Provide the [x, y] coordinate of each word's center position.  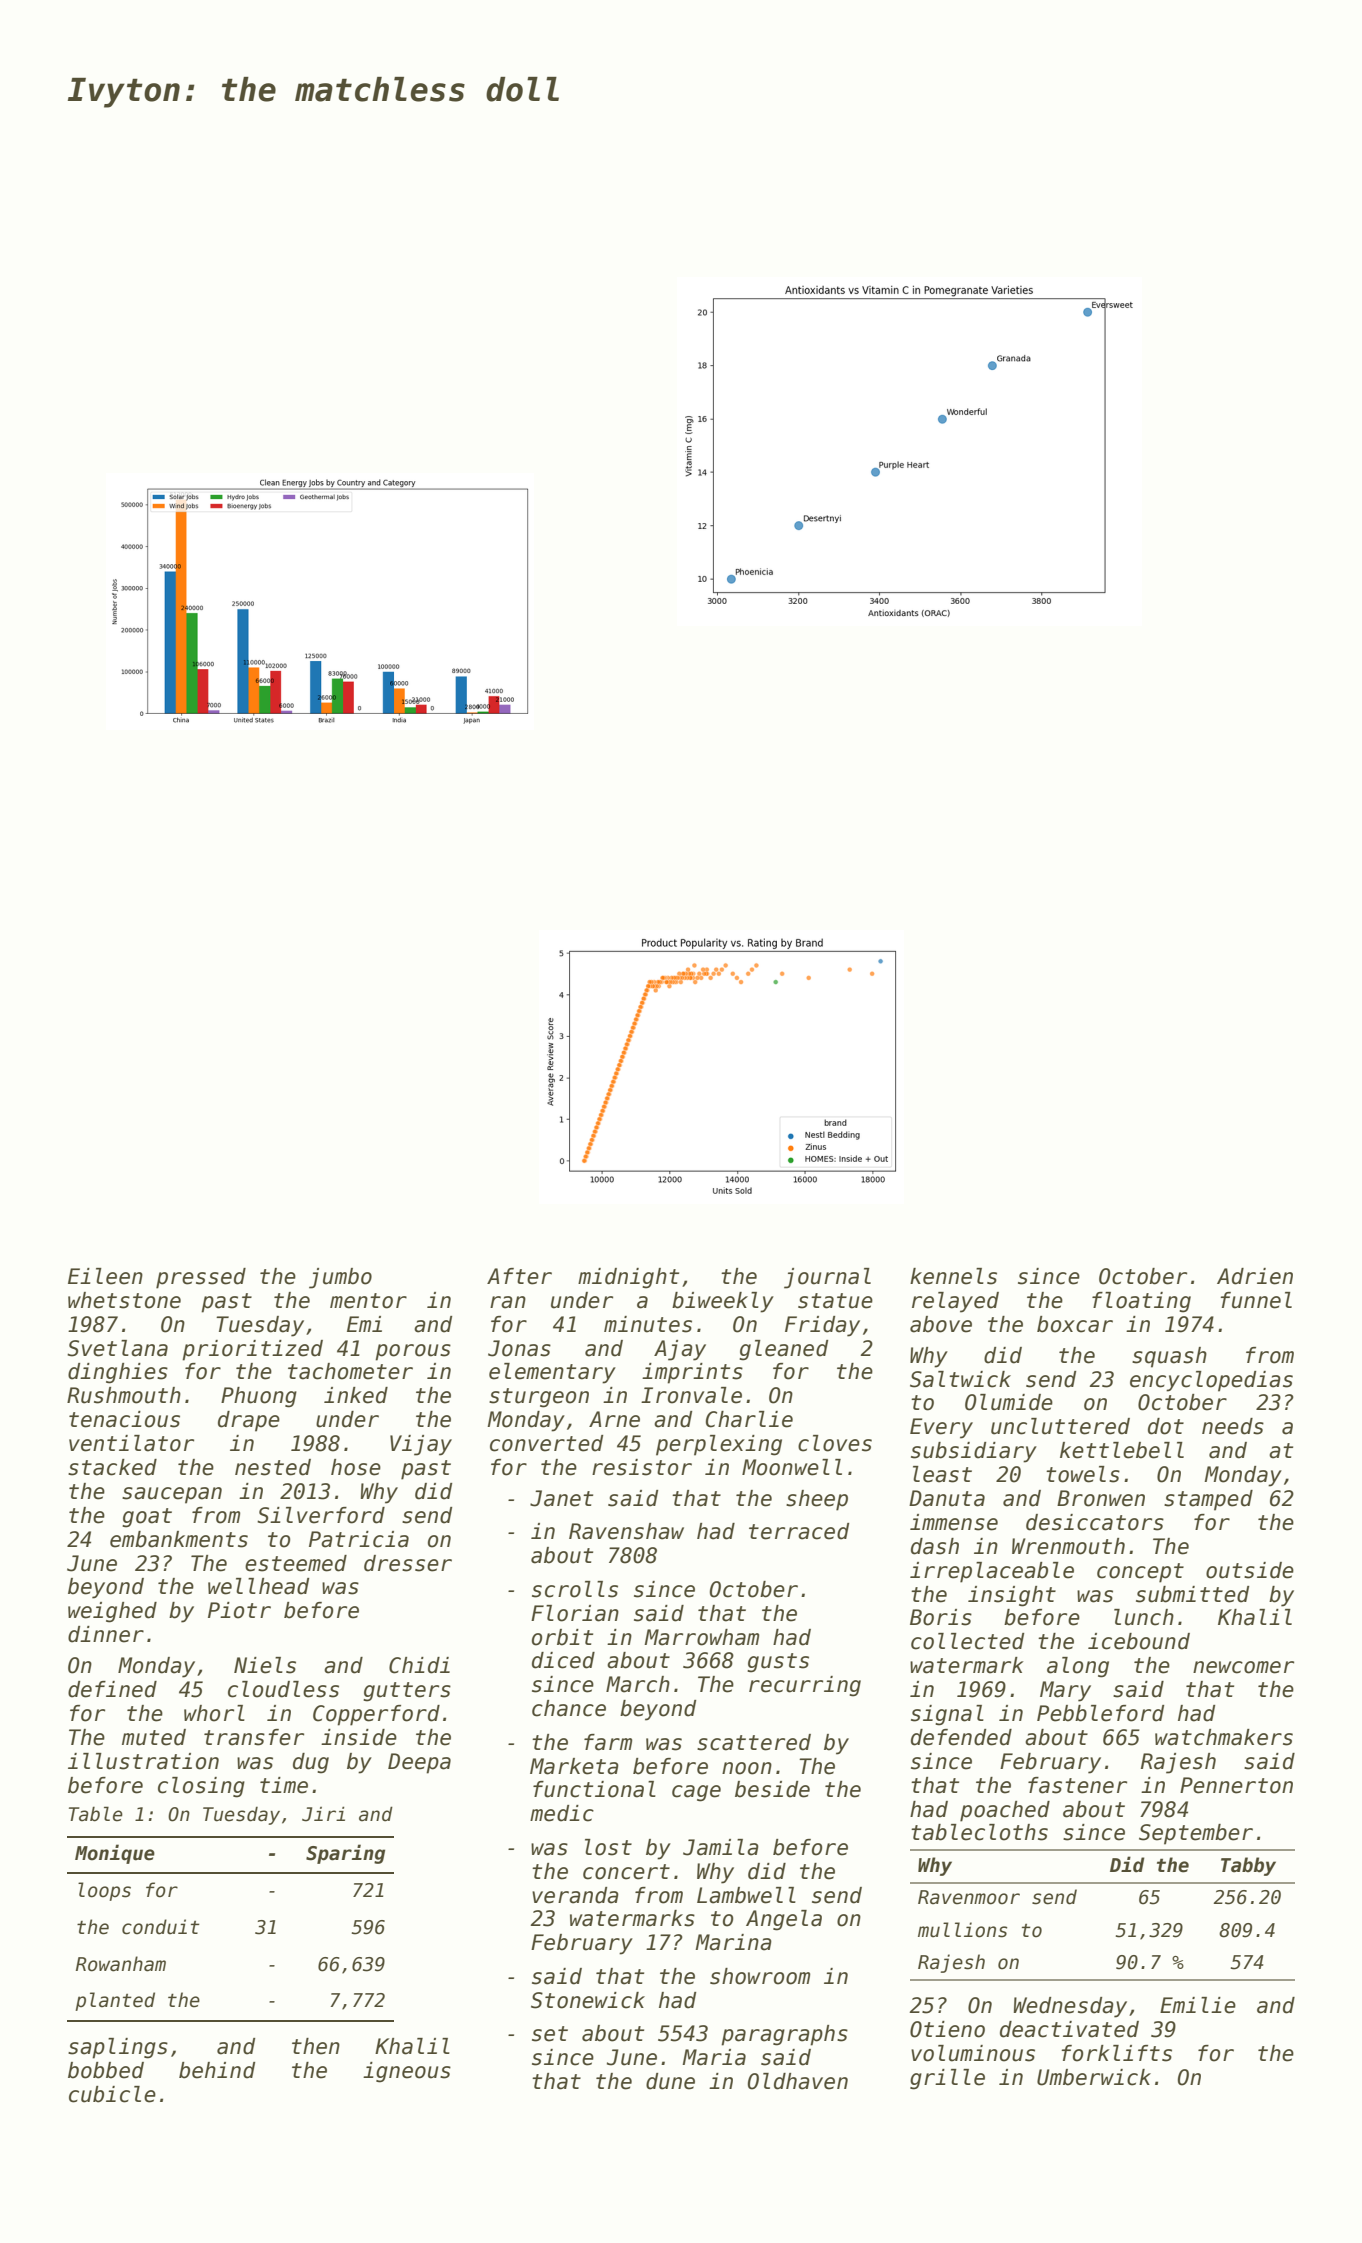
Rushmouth [124, 1395]
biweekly [723, 1302]
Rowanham [121, 1964]
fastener [1077, 1785]
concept [1140, 1573]
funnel [1256, 1300]
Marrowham [701, 1637]
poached [1005, 1811]
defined [112, 1689]
